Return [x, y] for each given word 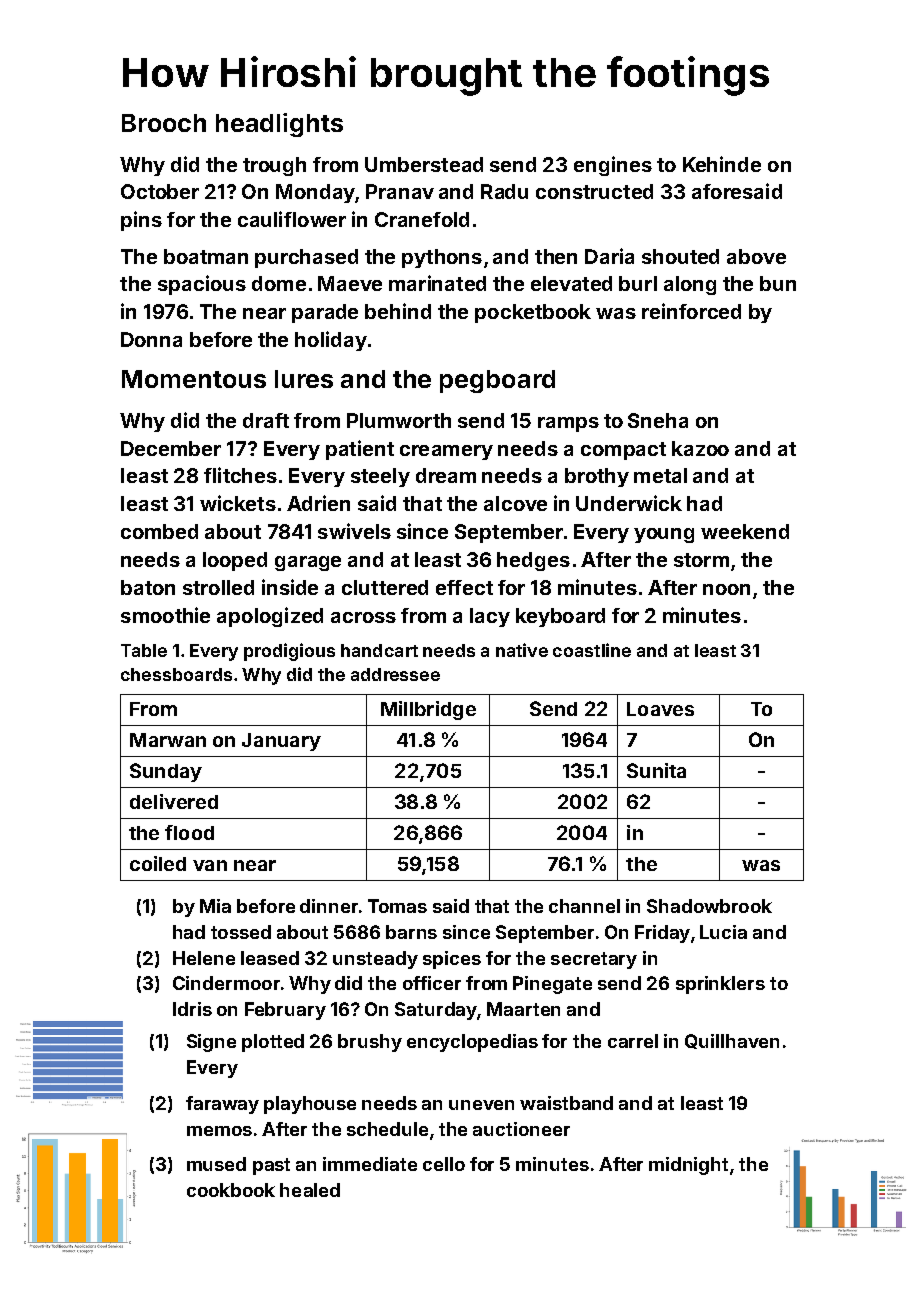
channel [584, 906]
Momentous [194, 379]
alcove [515, 503]
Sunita [656, 770]
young [664, 535]
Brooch [164, 123]
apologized [270, 617]
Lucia [723, 932]
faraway [222, 1105]
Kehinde [722, 164]
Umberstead [424, 164]
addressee [395, 674]
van [210, 865]
